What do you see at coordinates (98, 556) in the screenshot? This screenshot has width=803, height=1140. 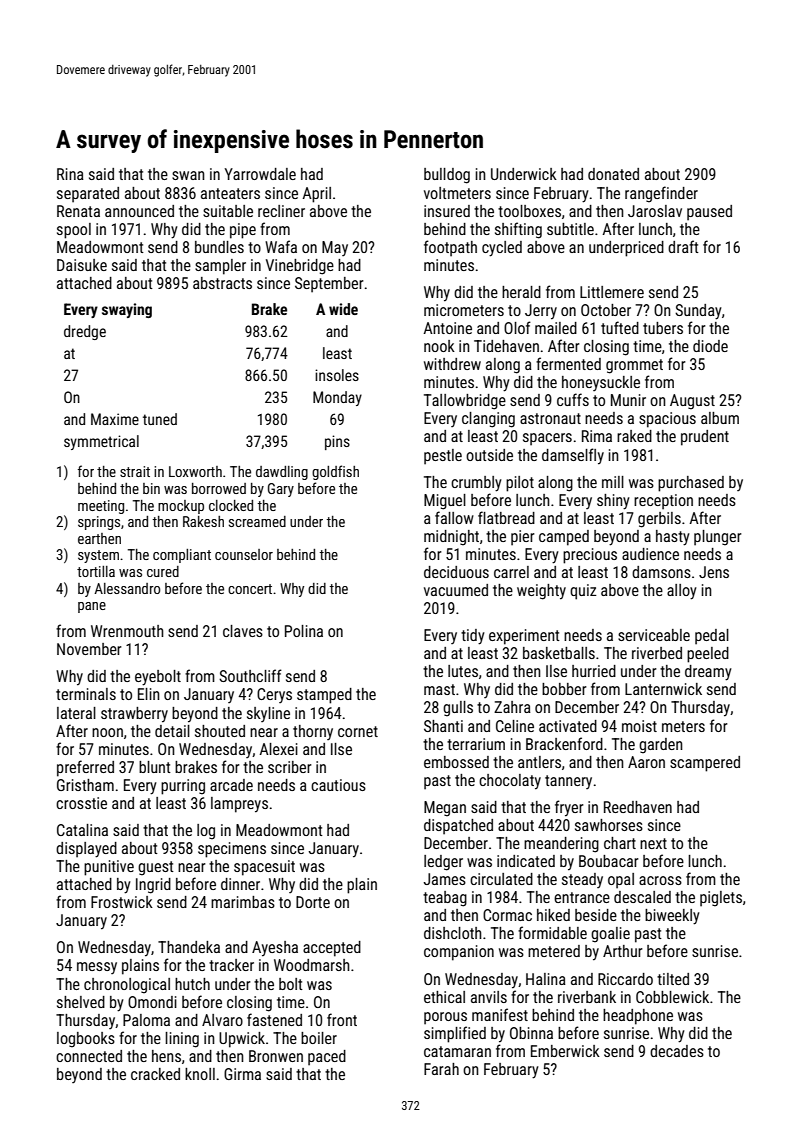 I see `system` at bounding box center [98, 556].
